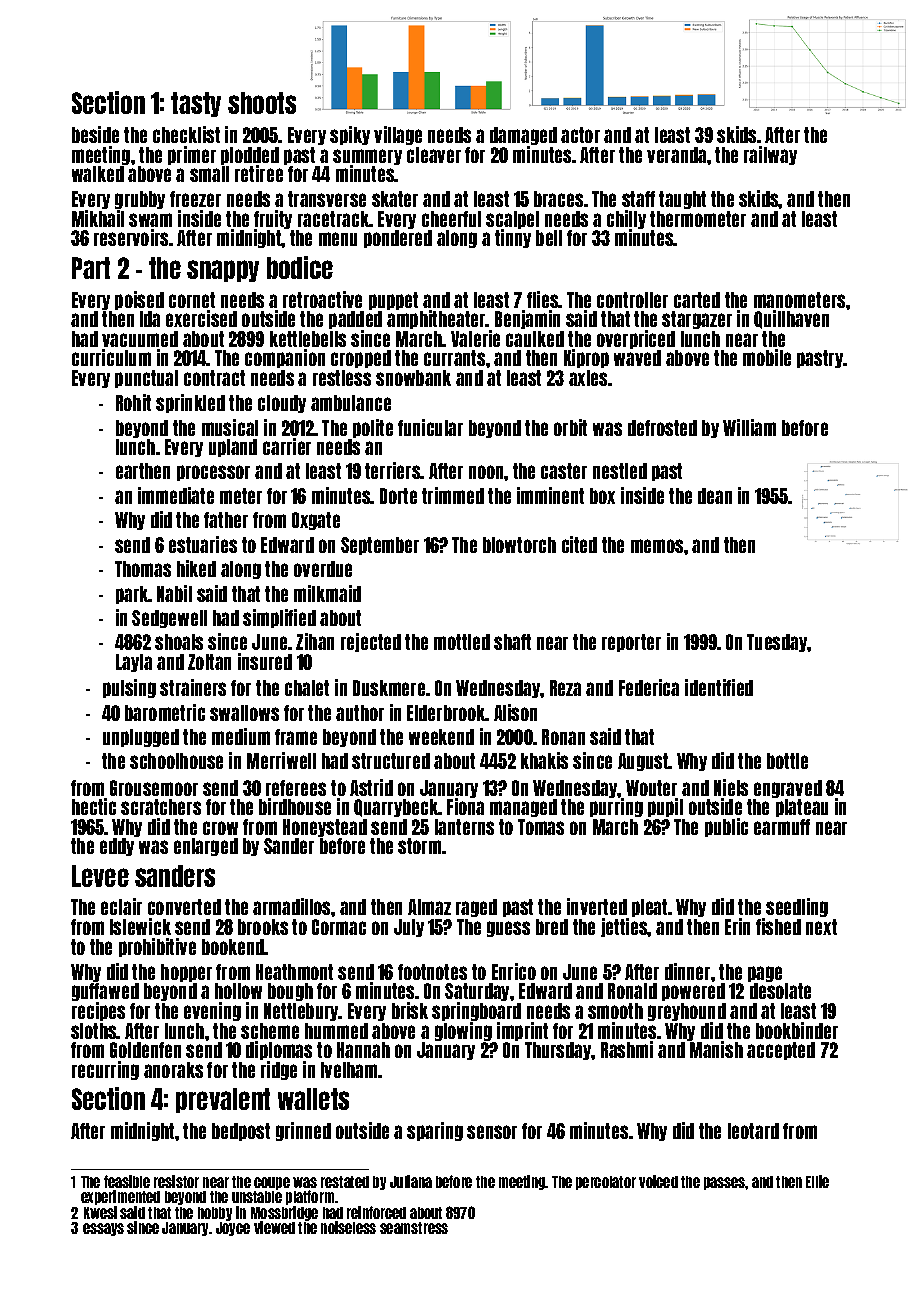 Image resolution: width=924 pixels, height=1308 pixels. Describe the element at coordinates (651, 788) in the document. I see `Wouter` at that location.
